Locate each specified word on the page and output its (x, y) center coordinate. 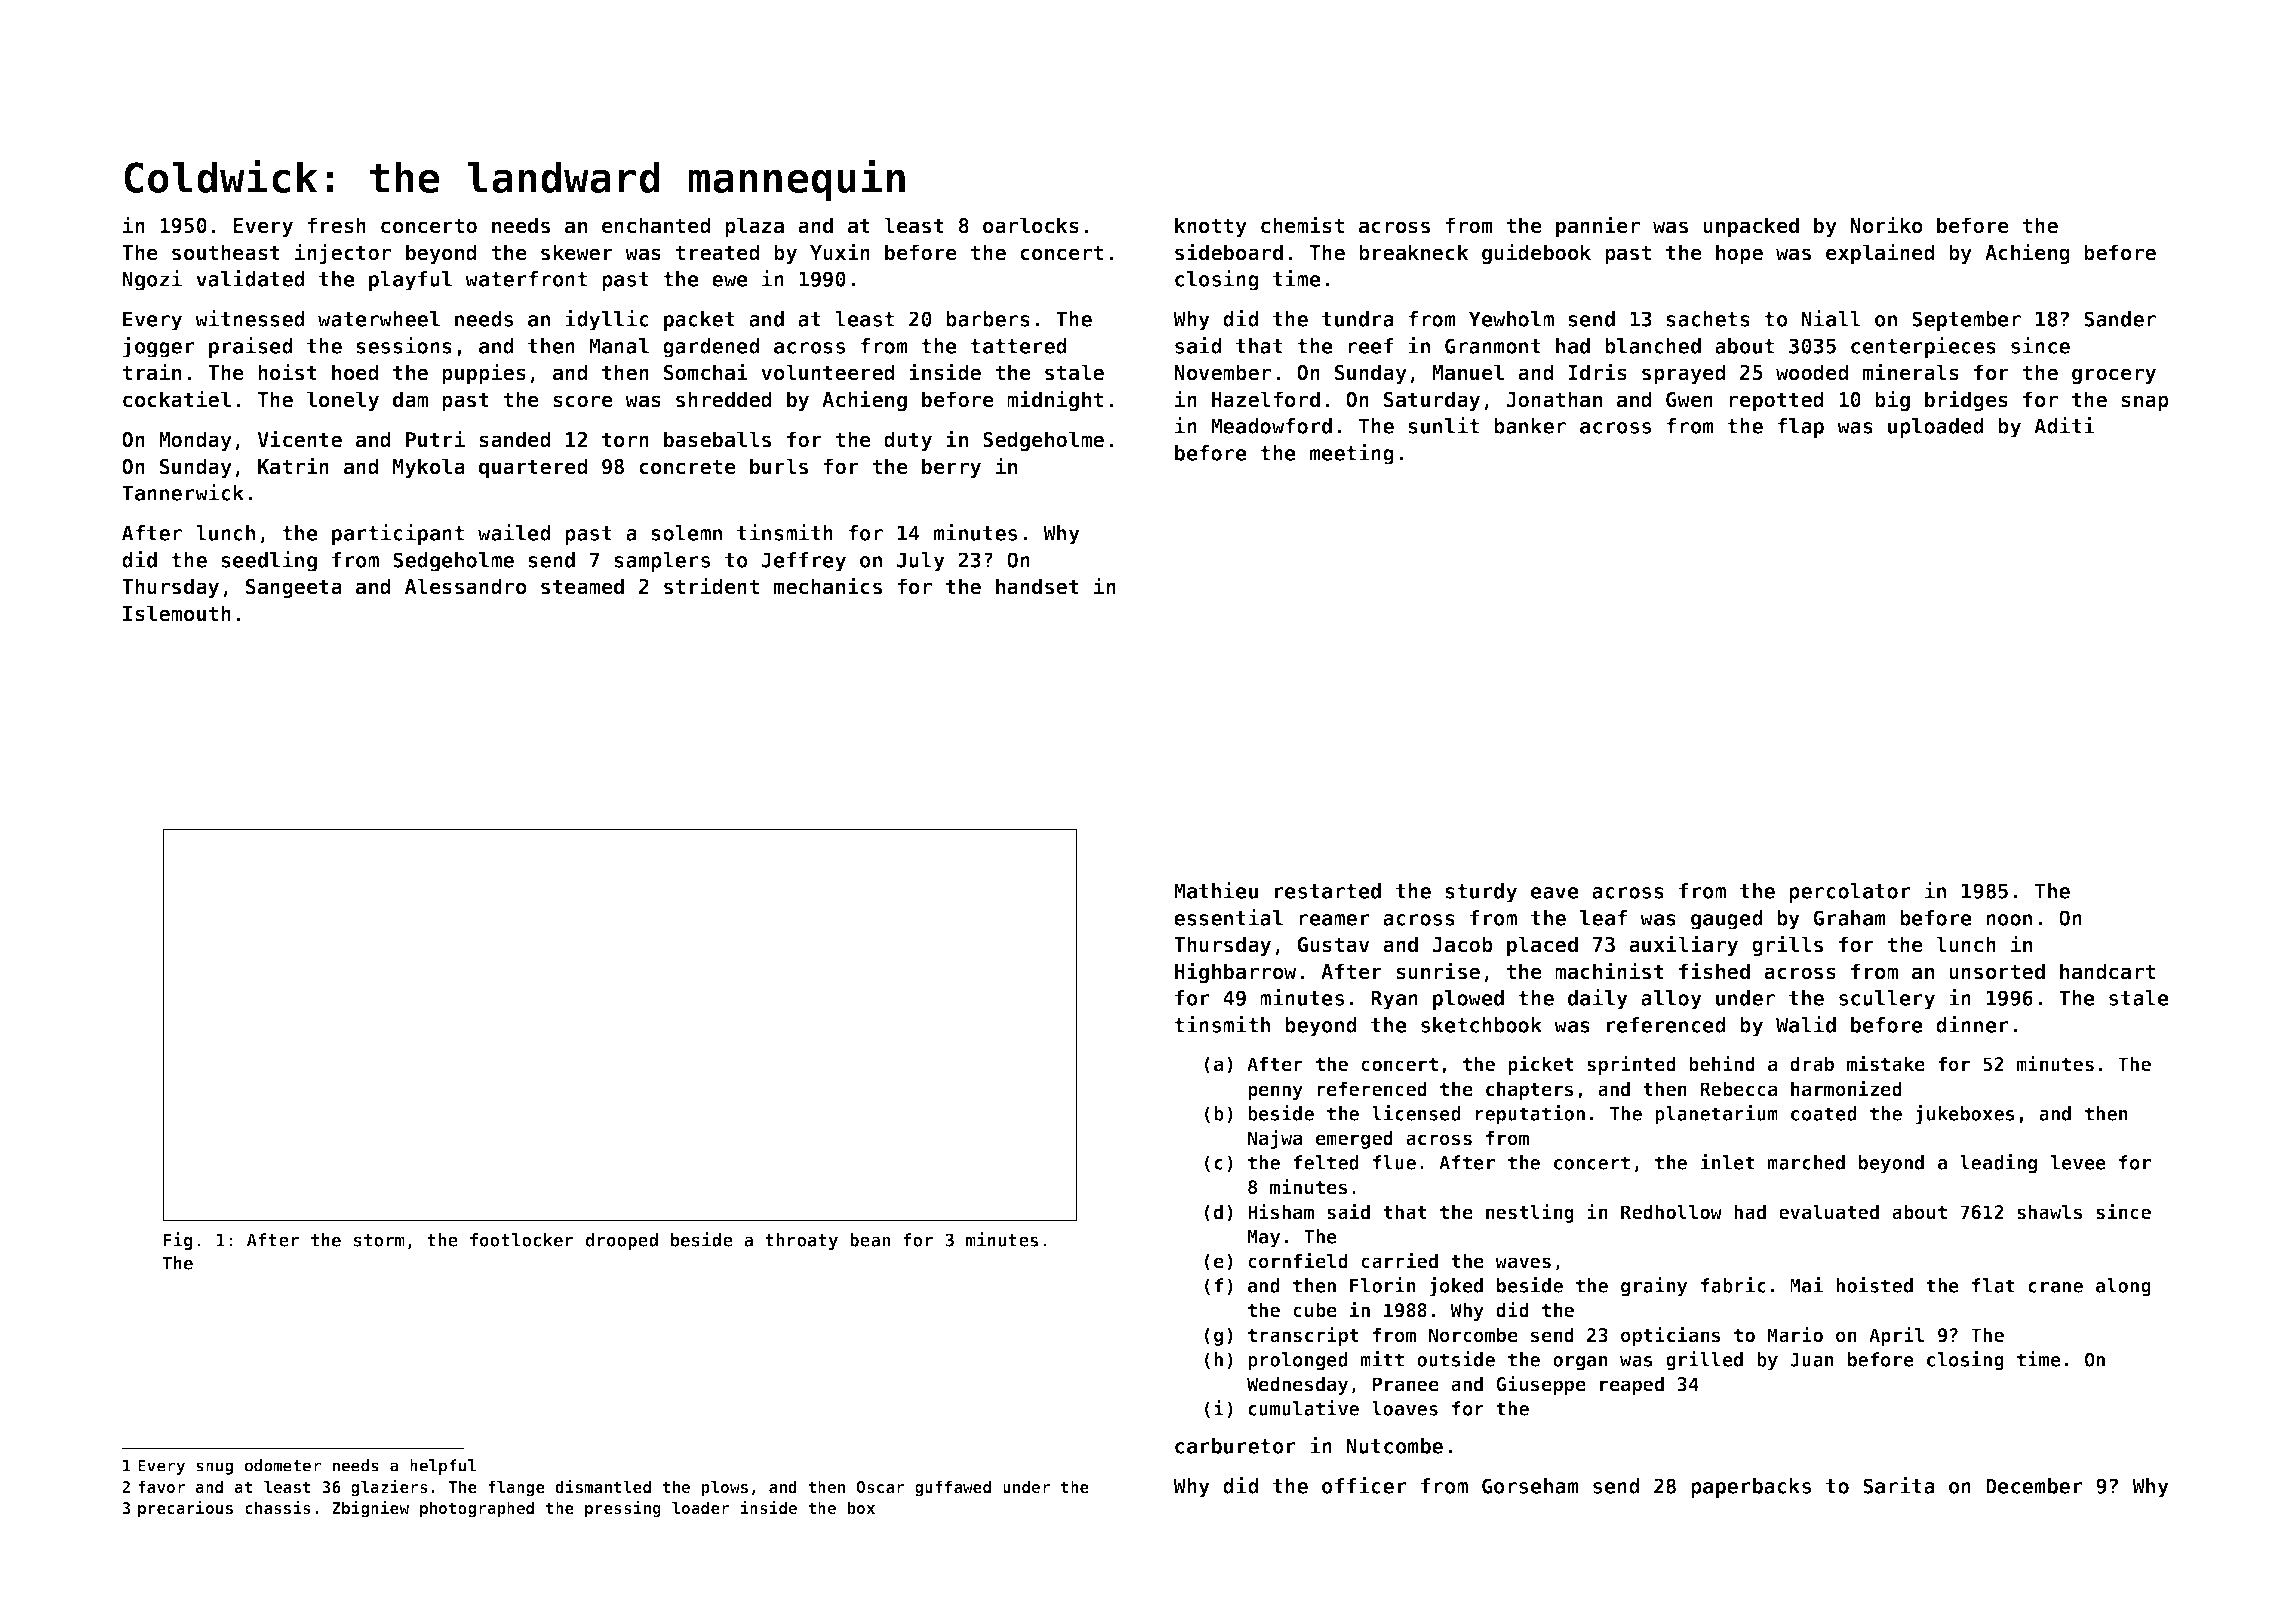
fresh (336, 225)
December (2034, 1486)
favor (161, 1486)
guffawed (953, 1488)
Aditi (2064, 425)
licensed (1416, 1113)
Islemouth (177, 613)
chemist (1302, 225)
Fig (178, 1241)
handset (1037, 586)
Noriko (1886, 225)
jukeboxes (1965, 1115)
